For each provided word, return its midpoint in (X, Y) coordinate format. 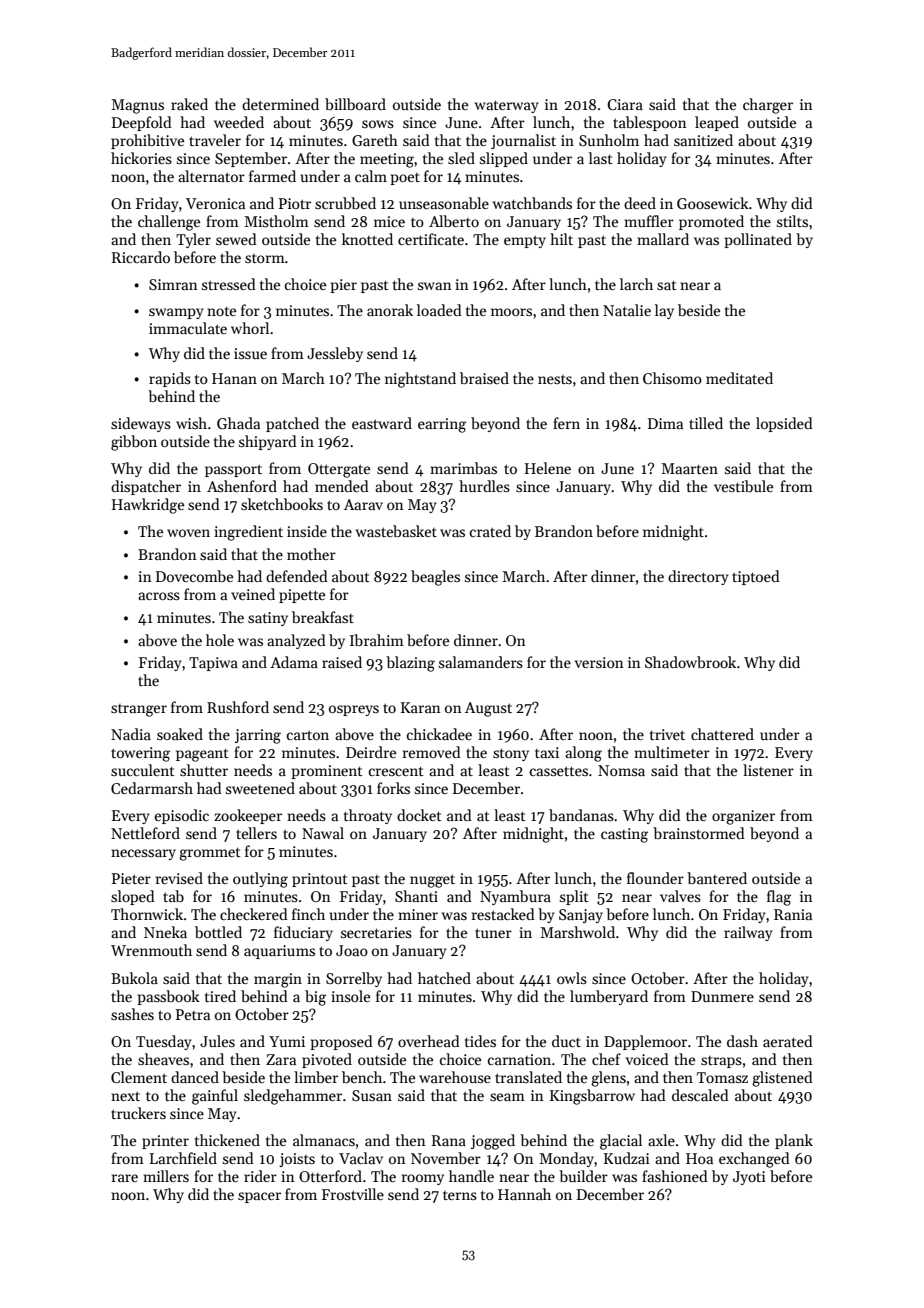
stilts (792, 221)
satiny (268, 619)
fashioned (675, 1176)
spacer (259, 1197)
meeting (387, 160)
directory (698, 577)
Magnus (137, 106)
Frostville (353, 1194)
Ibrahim (377, 640)
